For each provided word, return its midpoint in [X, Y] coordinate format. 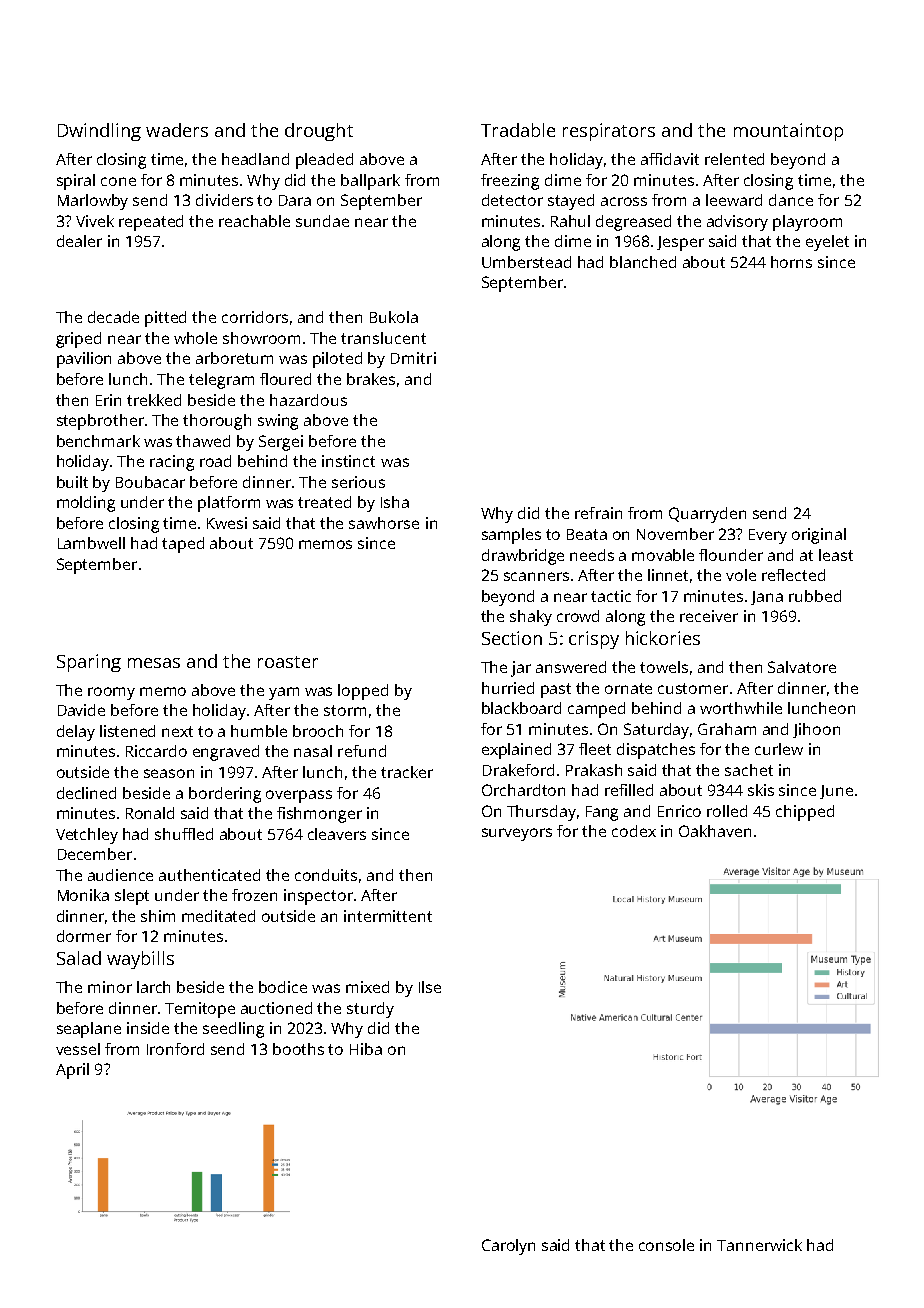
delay [76, 733]
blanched [643, 262]
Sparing [89, 663]
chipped [805, 813]
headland [255, 159]
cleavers [337, 834]
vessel [78, 1049]
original [819, 536]
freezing [510, 182]
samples [511, 536]
